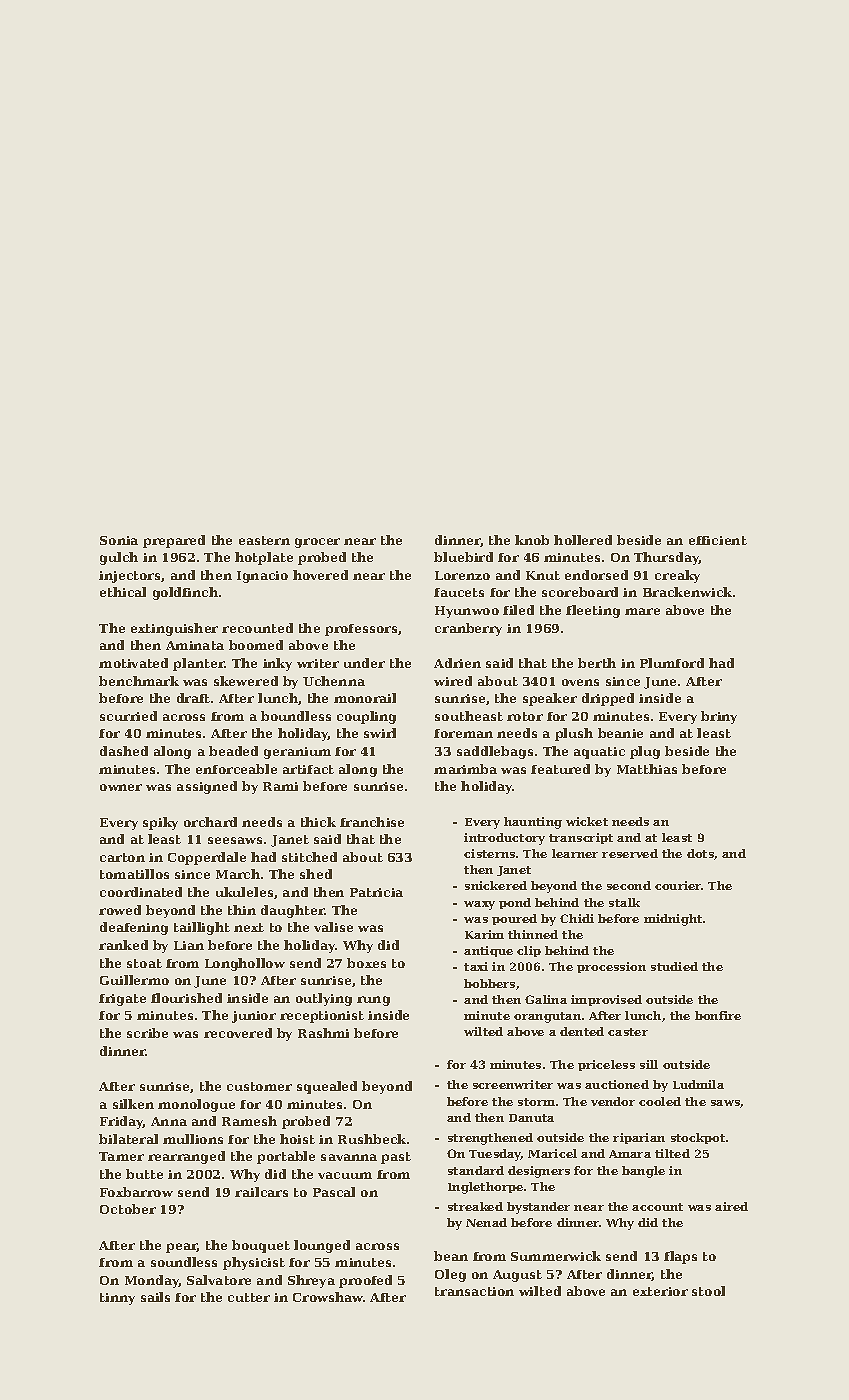  I want to click on plush, so click(574, 734).
